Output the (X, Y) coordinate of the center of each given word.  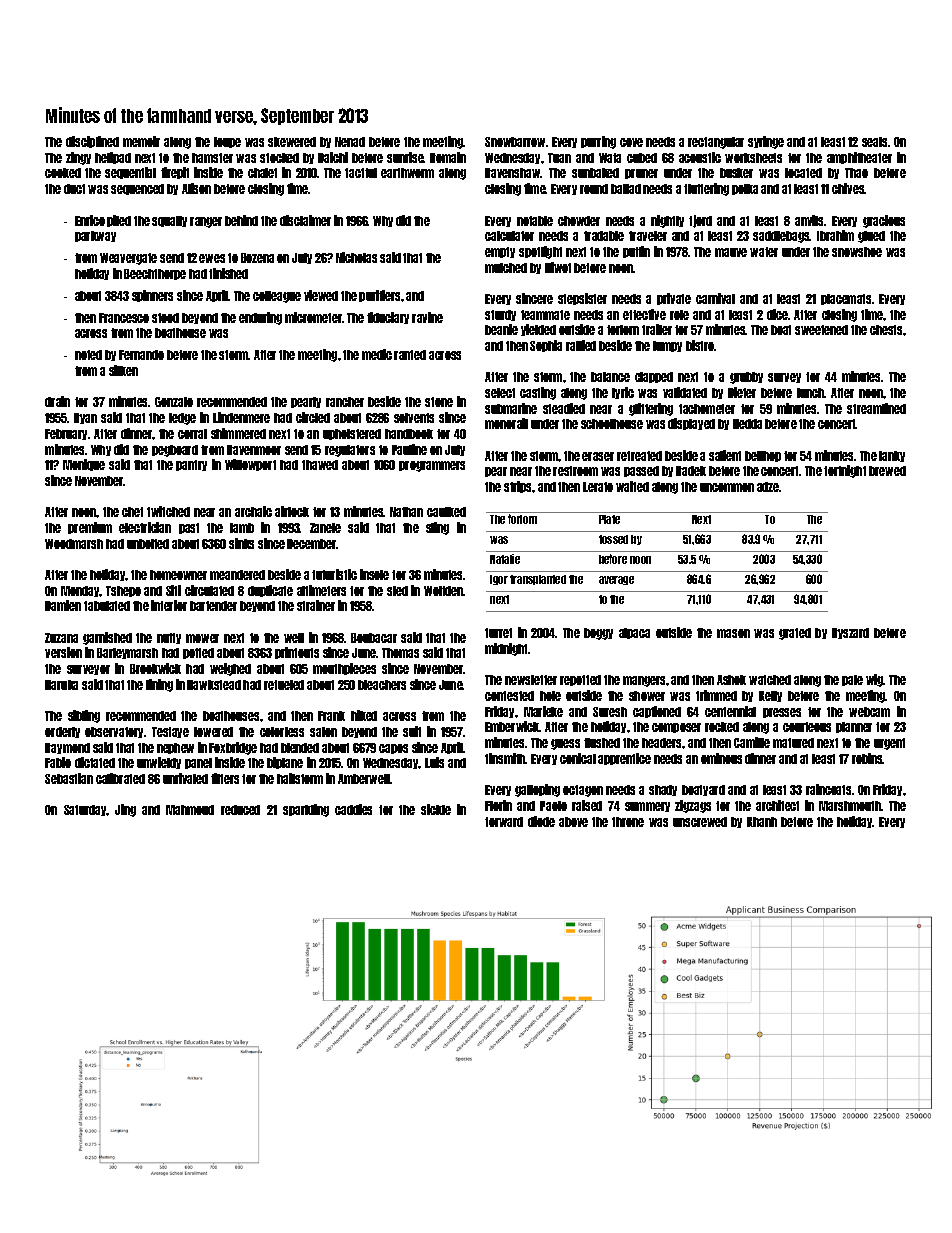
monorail (506, 423)
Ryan (85, 418)
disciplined (92, 142)
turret (498, 633)
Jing (125, 810)
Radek (691, 471)
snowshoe (857, 252)
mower (202, 638)
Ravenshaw (513, 173)
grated (795, 634)
